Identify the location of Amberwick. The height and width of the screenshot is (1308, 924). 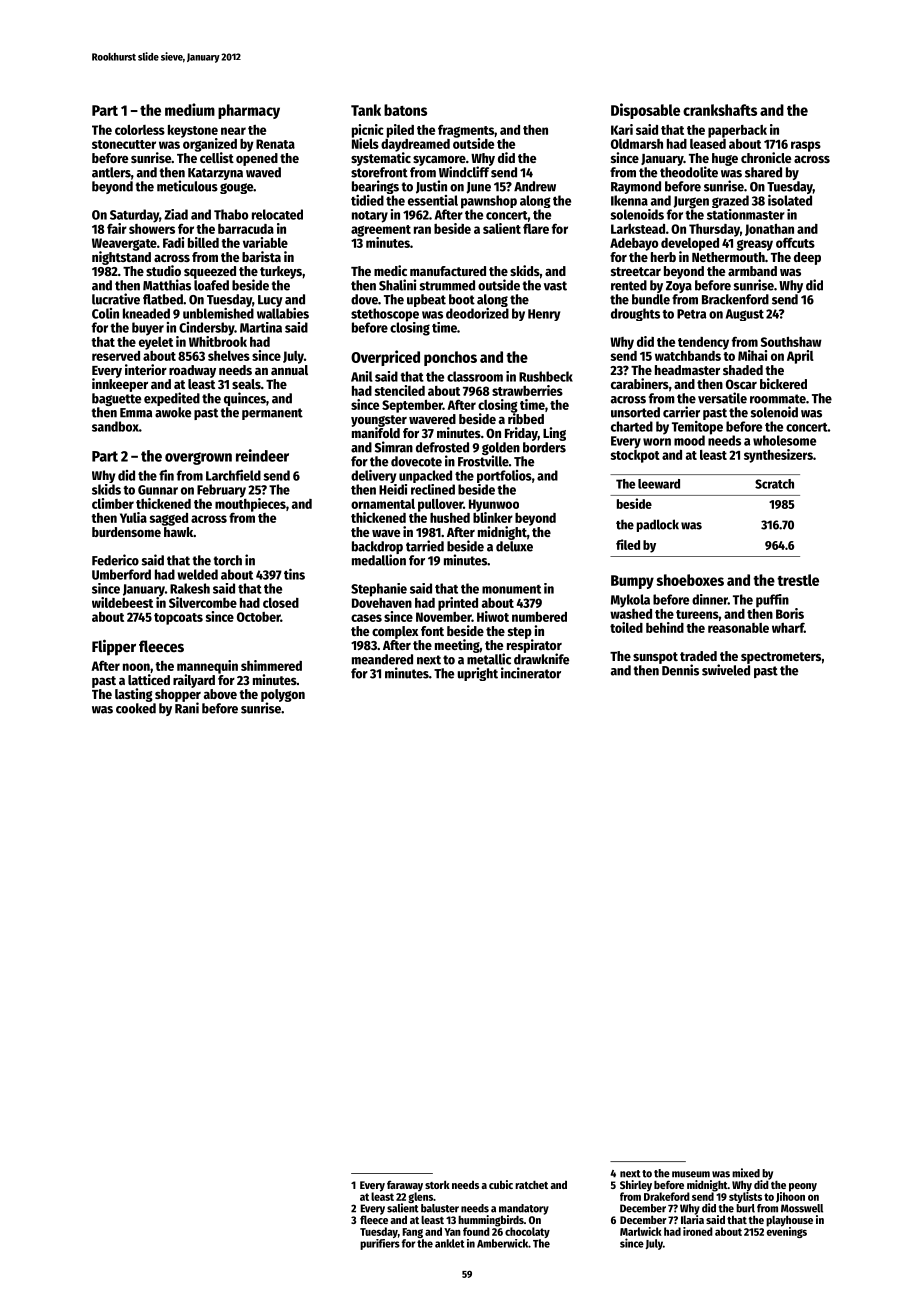
(502, 1243).
